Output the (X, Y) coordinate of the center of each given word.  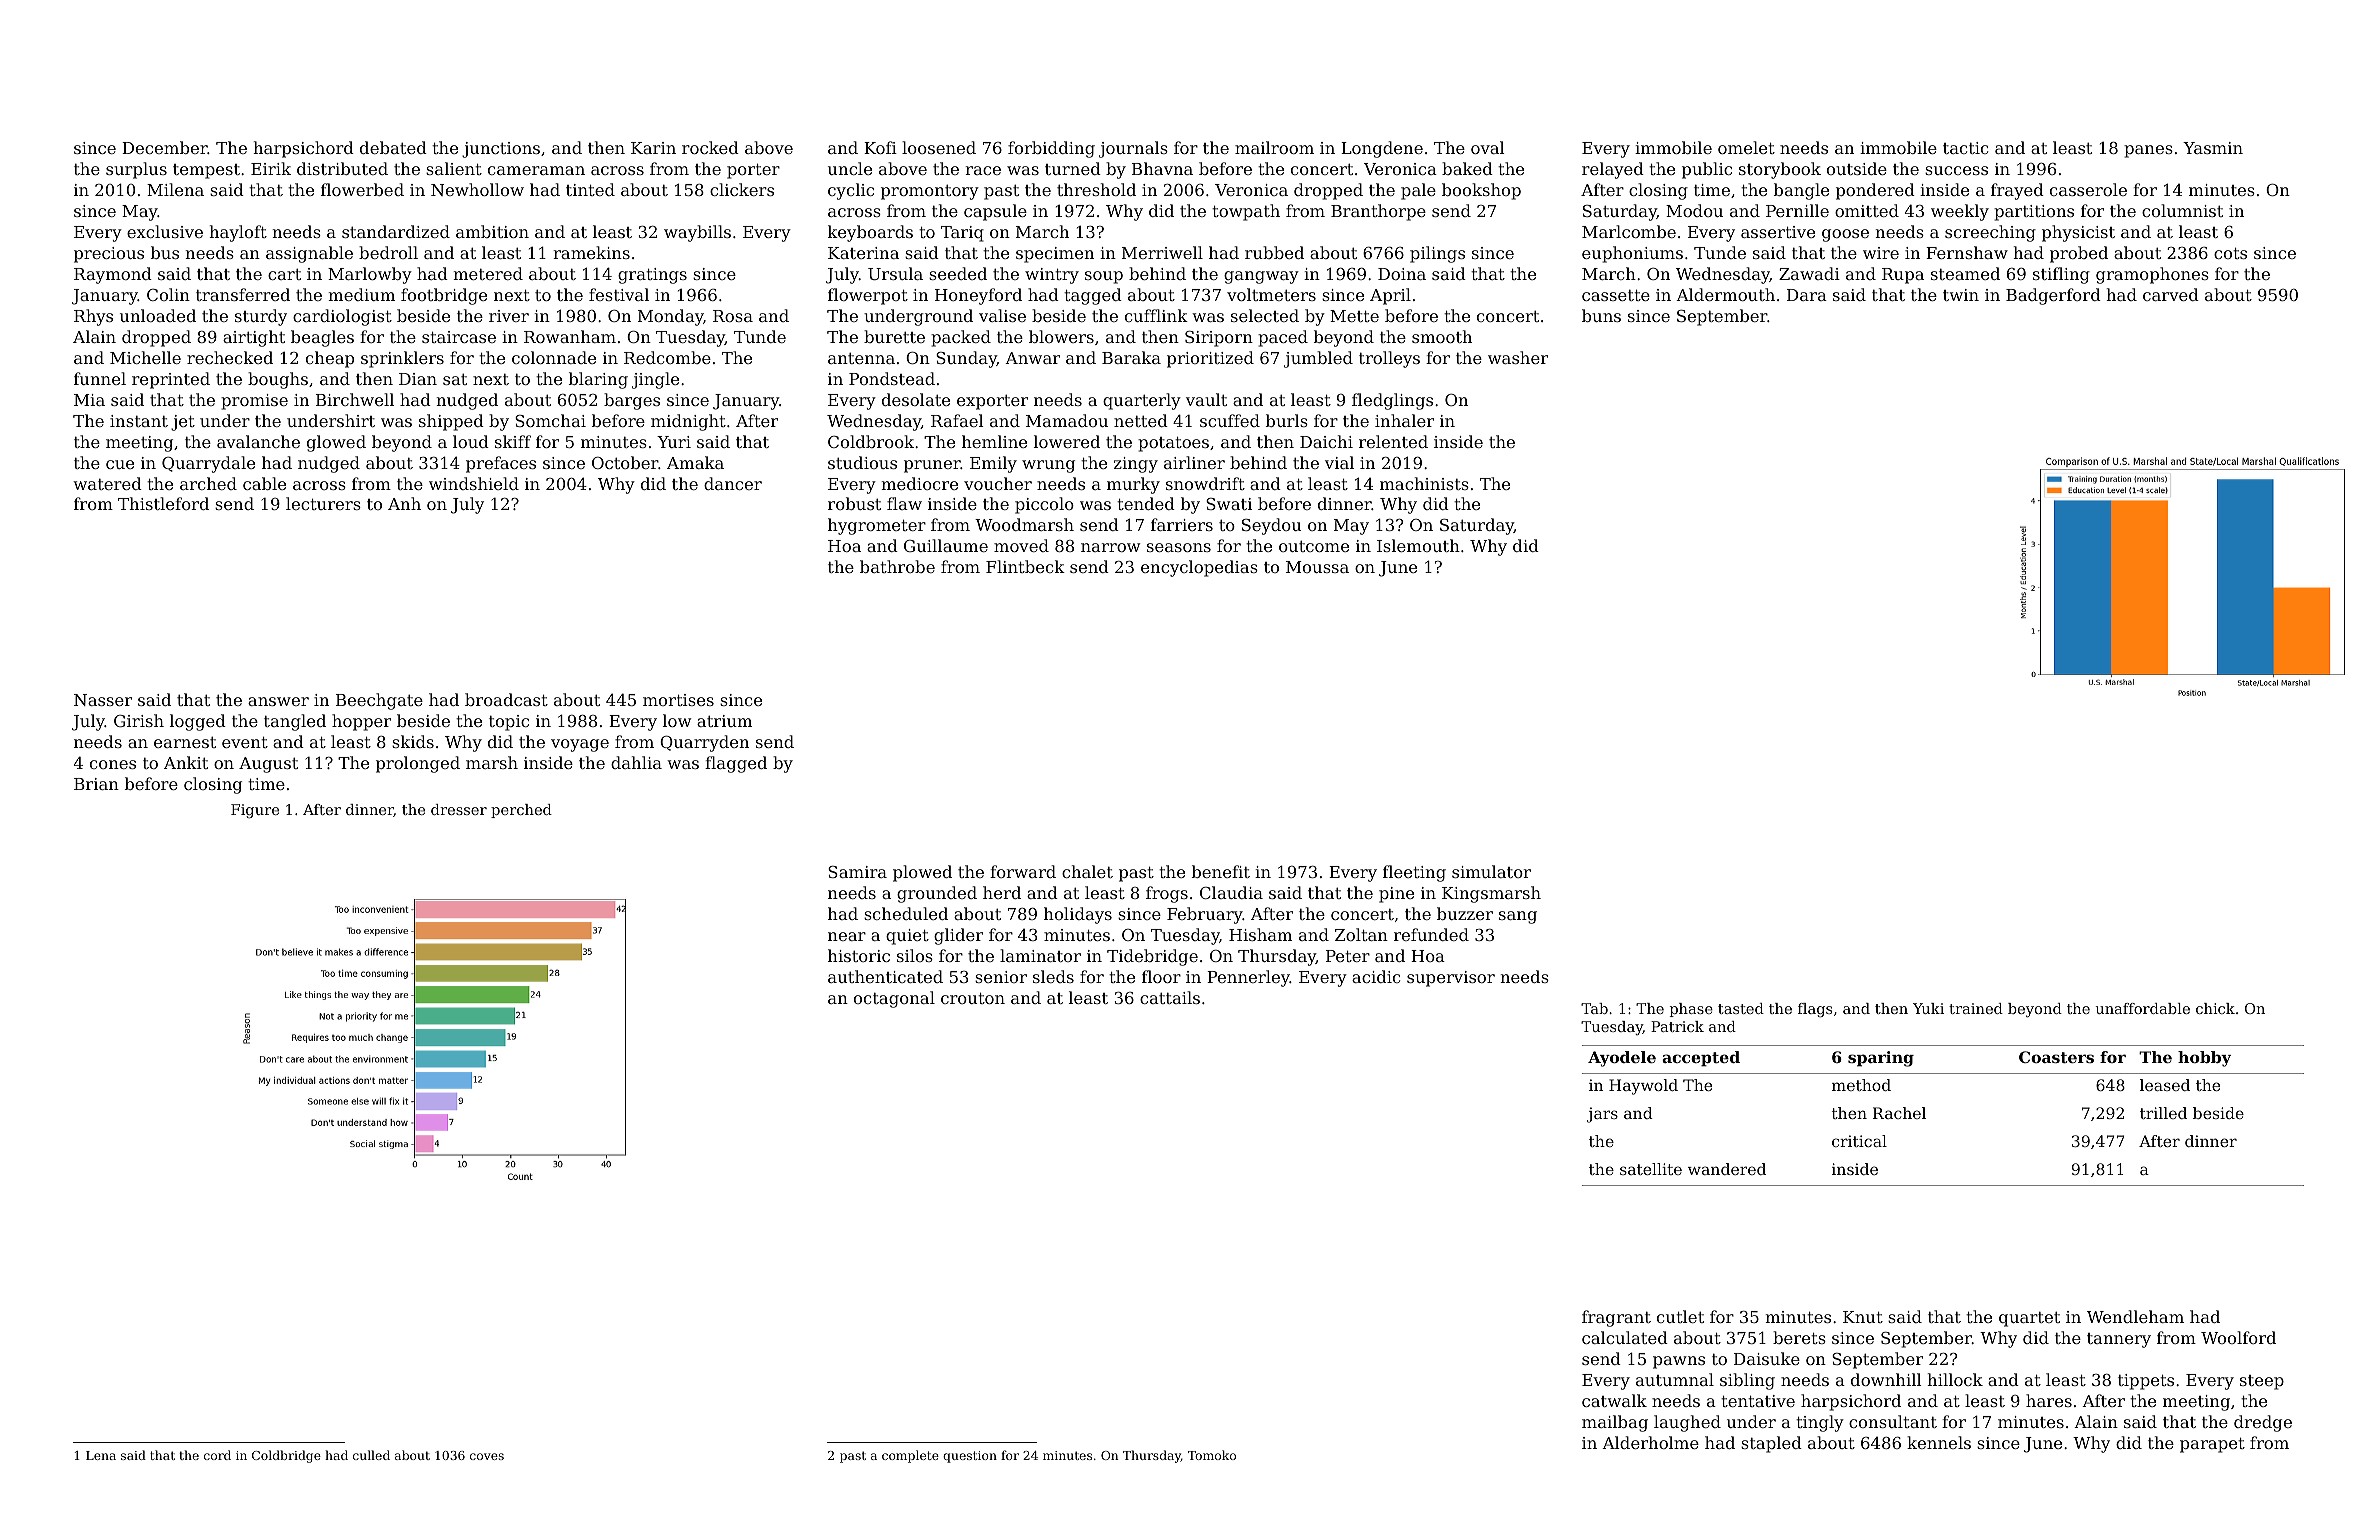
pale (1418, 191)
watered (107, 483)
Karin (653, 148)
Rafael (957, 420)
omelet (1746, 147)
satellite (1651, 1169)
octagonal (894, 999)
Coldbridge (286, 1456)
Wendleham (2135, 1316)
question (970, 1457)
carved (2171, 294)
